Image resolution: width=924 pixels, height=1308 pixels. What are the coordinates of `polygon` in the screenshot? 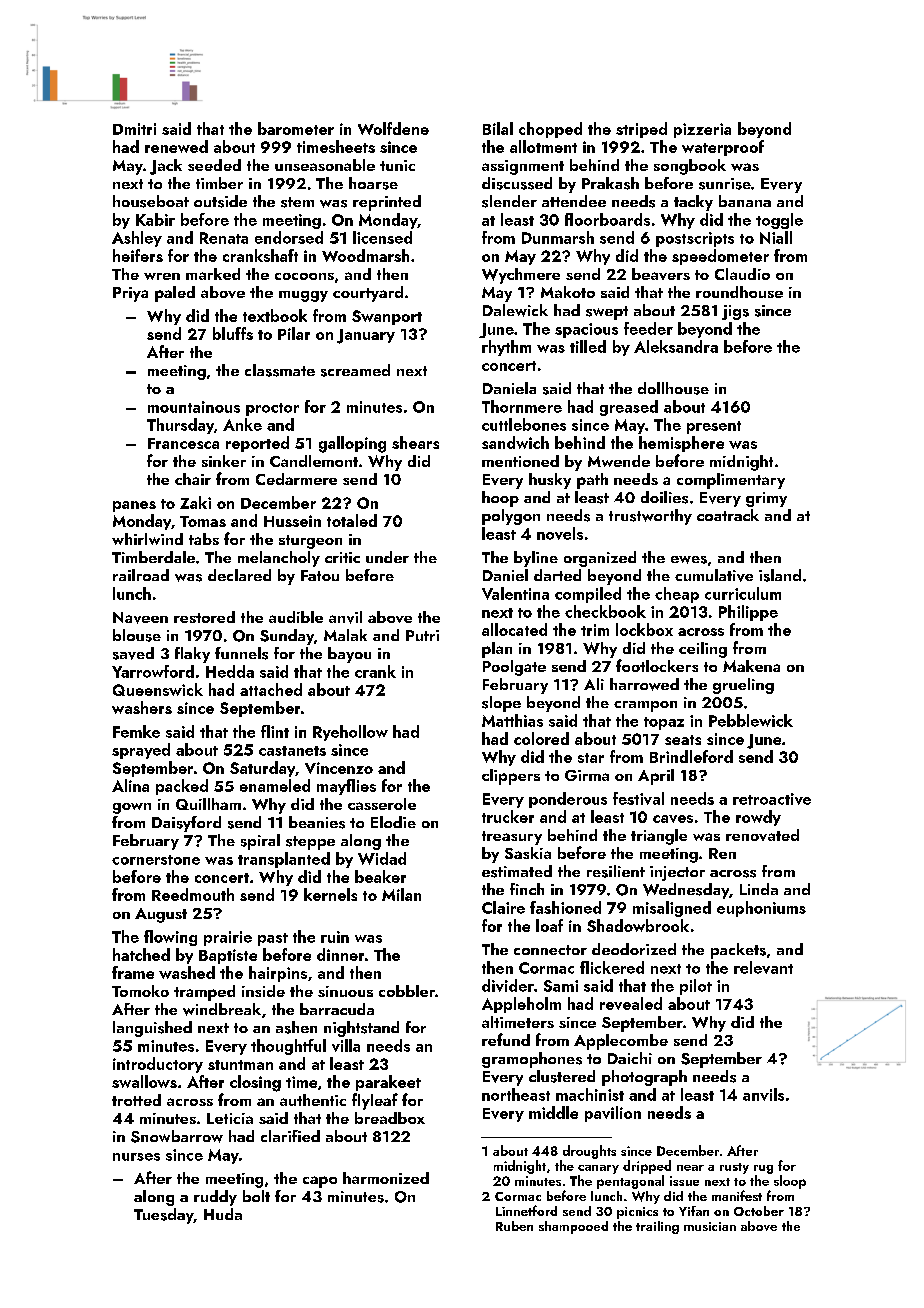 It's located at (511, 517).
